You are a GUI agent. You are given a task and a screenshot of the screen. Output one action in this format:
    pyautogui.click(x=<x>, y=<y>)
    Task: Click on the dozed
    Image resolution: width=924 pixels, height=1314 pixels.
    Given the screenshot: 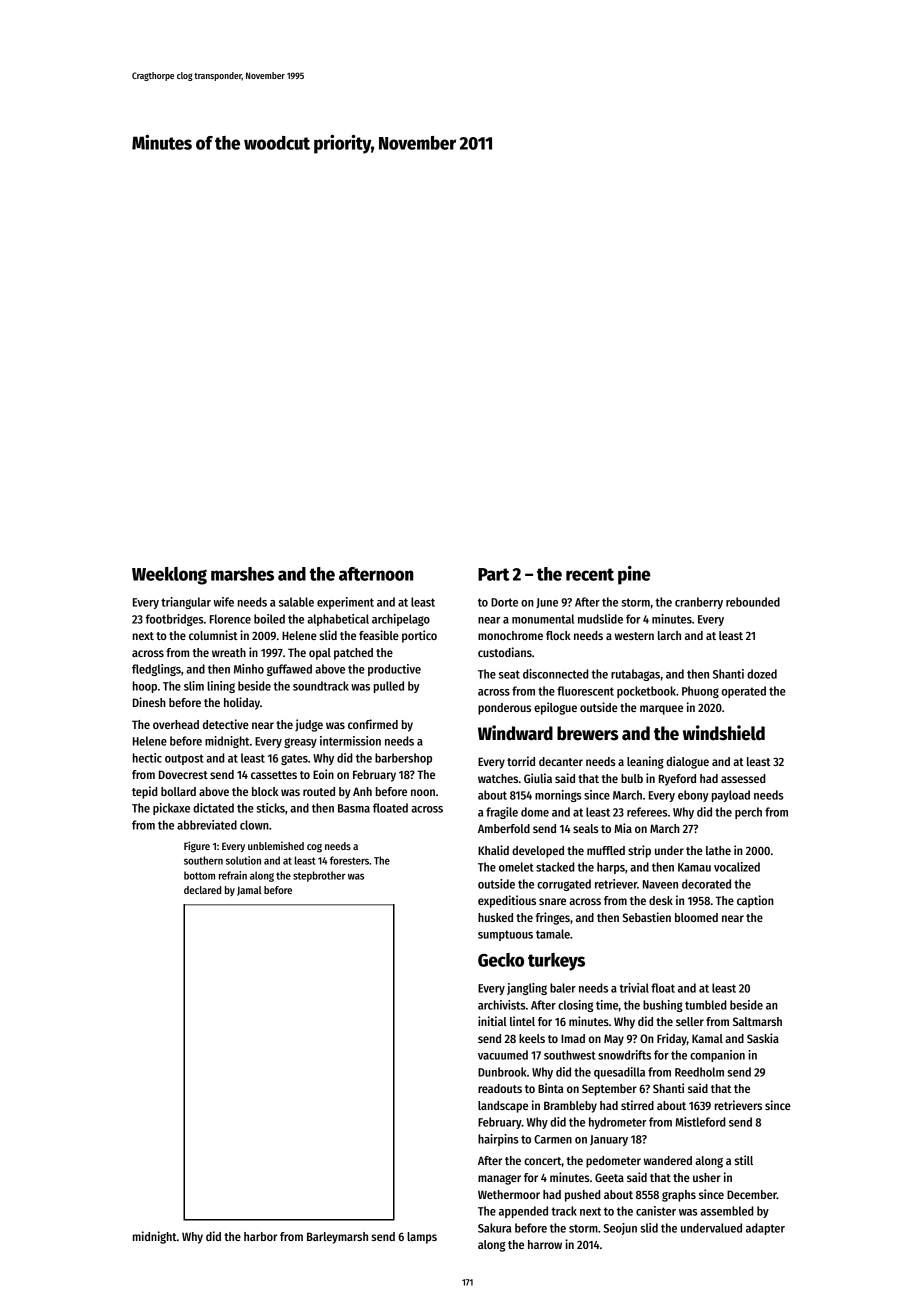 What is the action you would take?
    pyautogui.click(x=762, y=674)
